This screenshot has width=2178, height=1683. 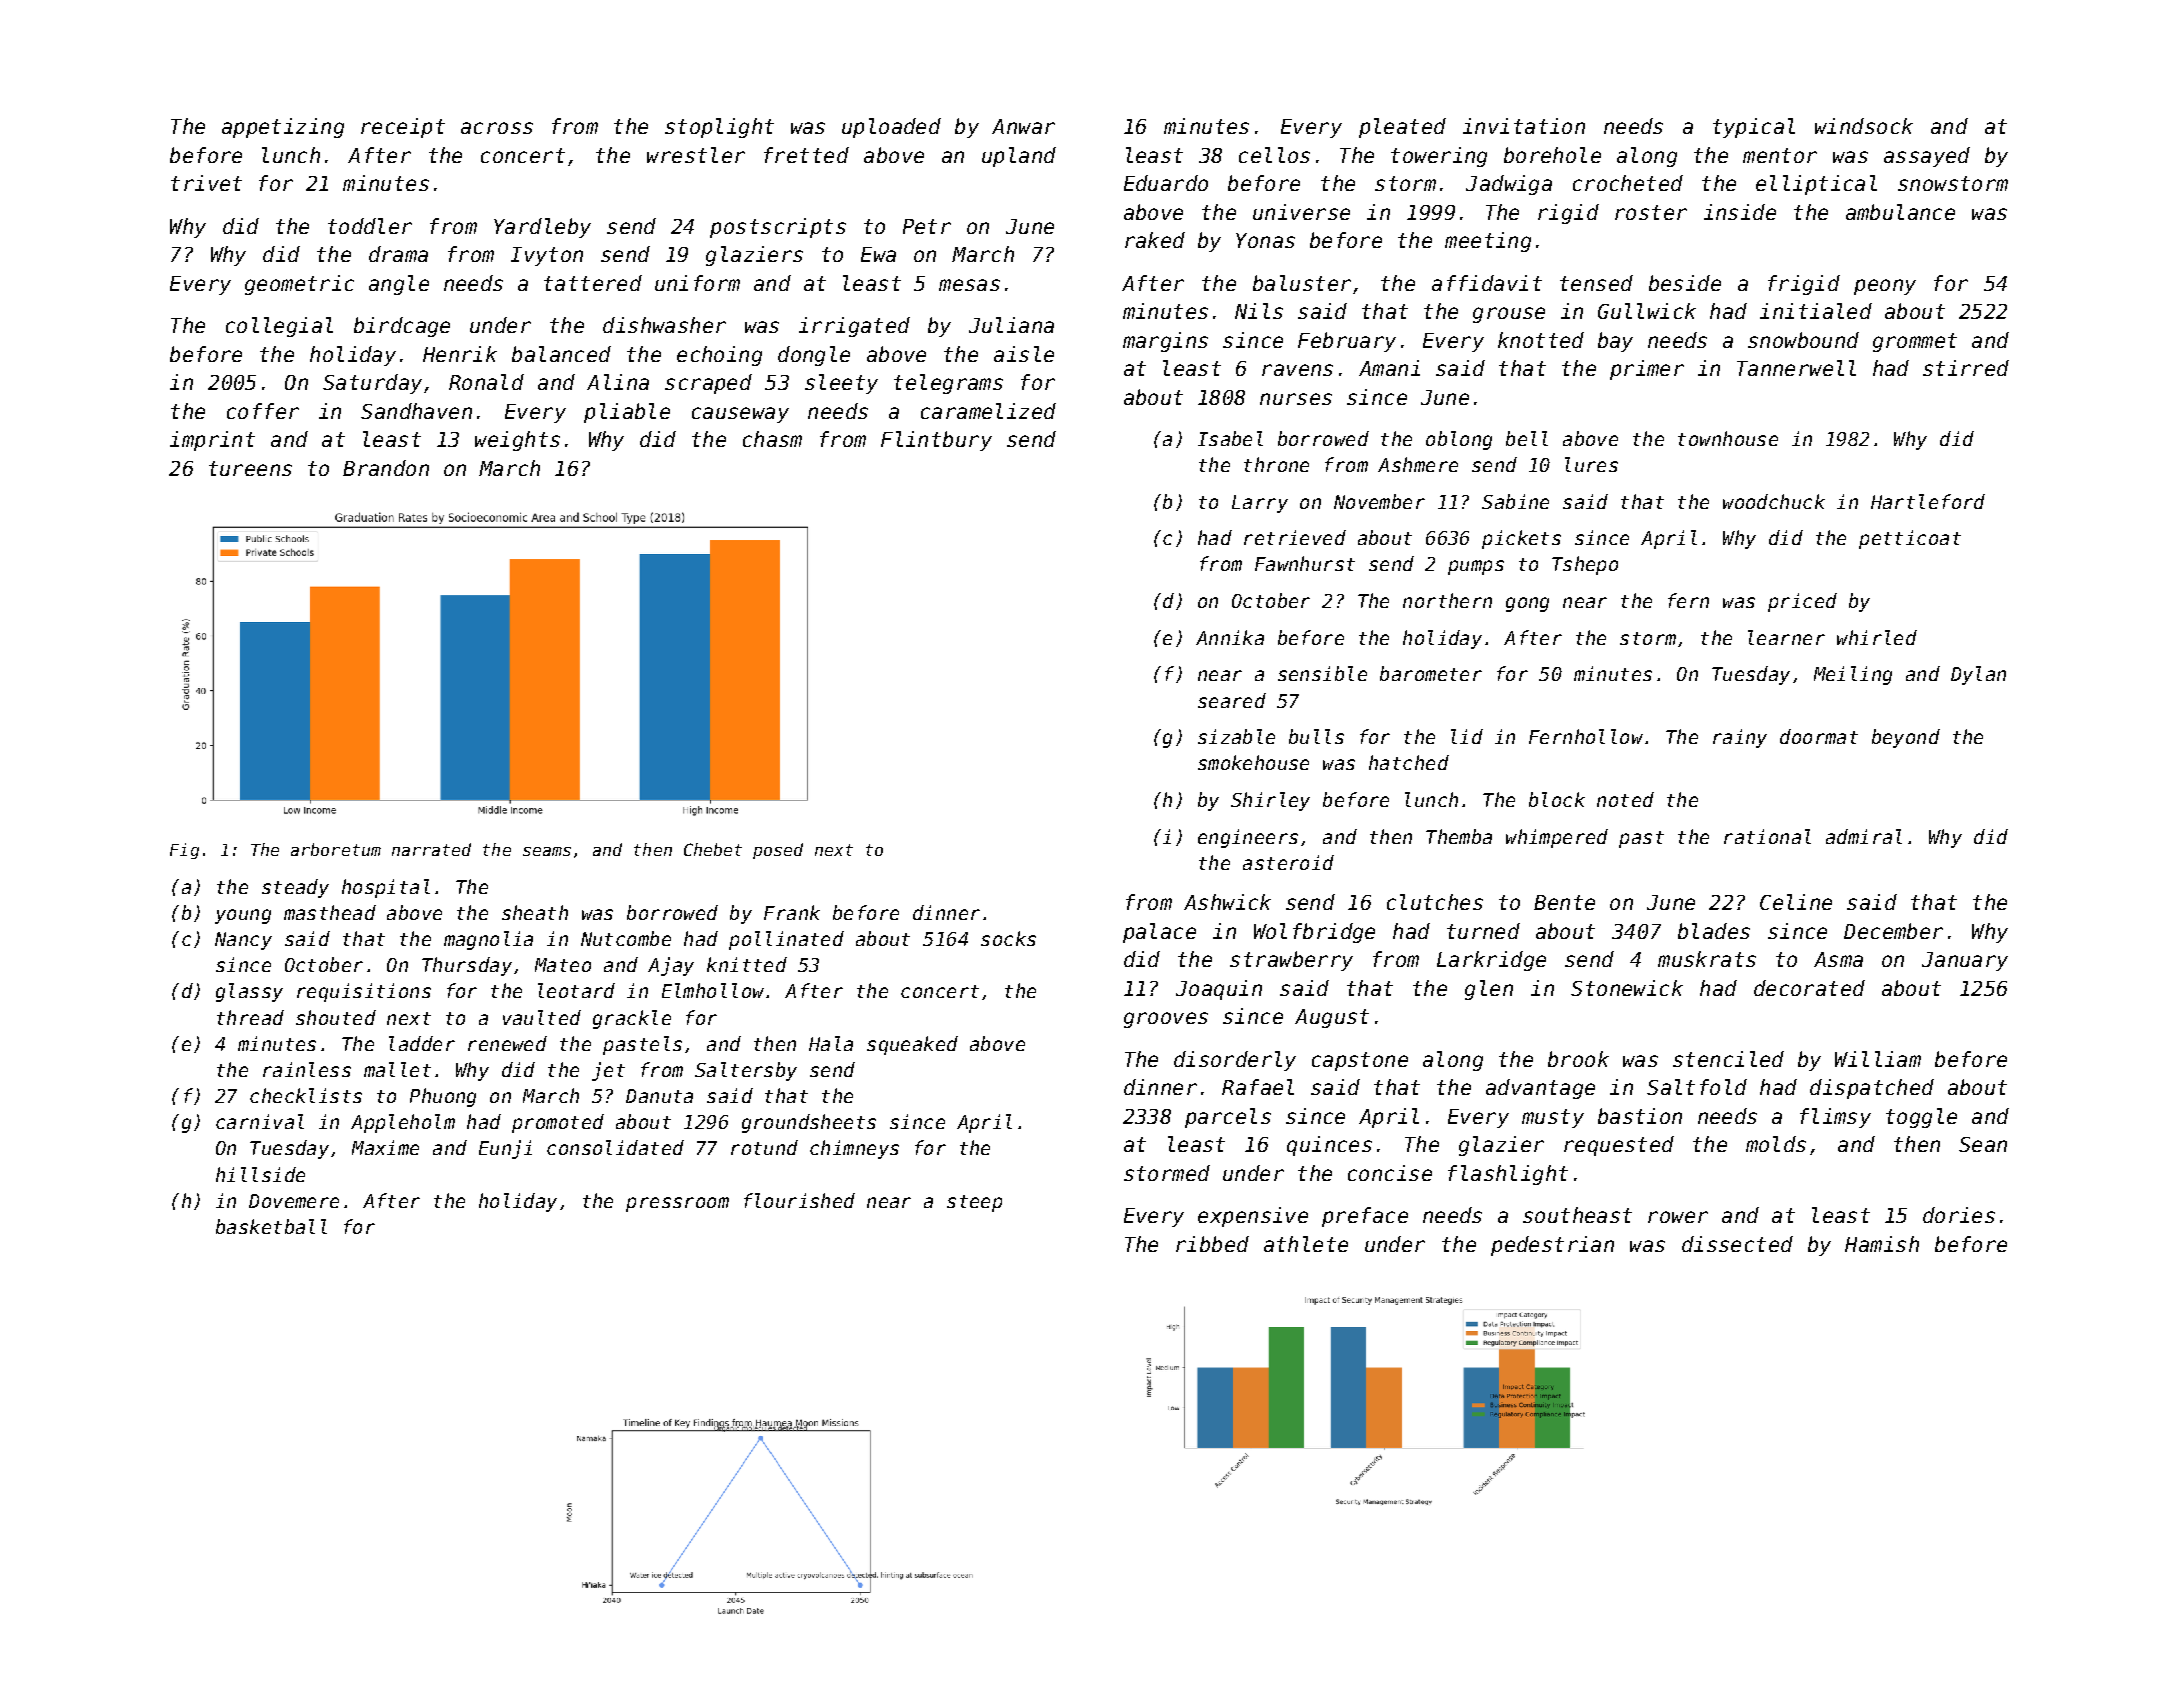 What do you see at coordinates (1838, 959) in the screenshot?
I see `Asma` at bounding box center [1838, 959].
